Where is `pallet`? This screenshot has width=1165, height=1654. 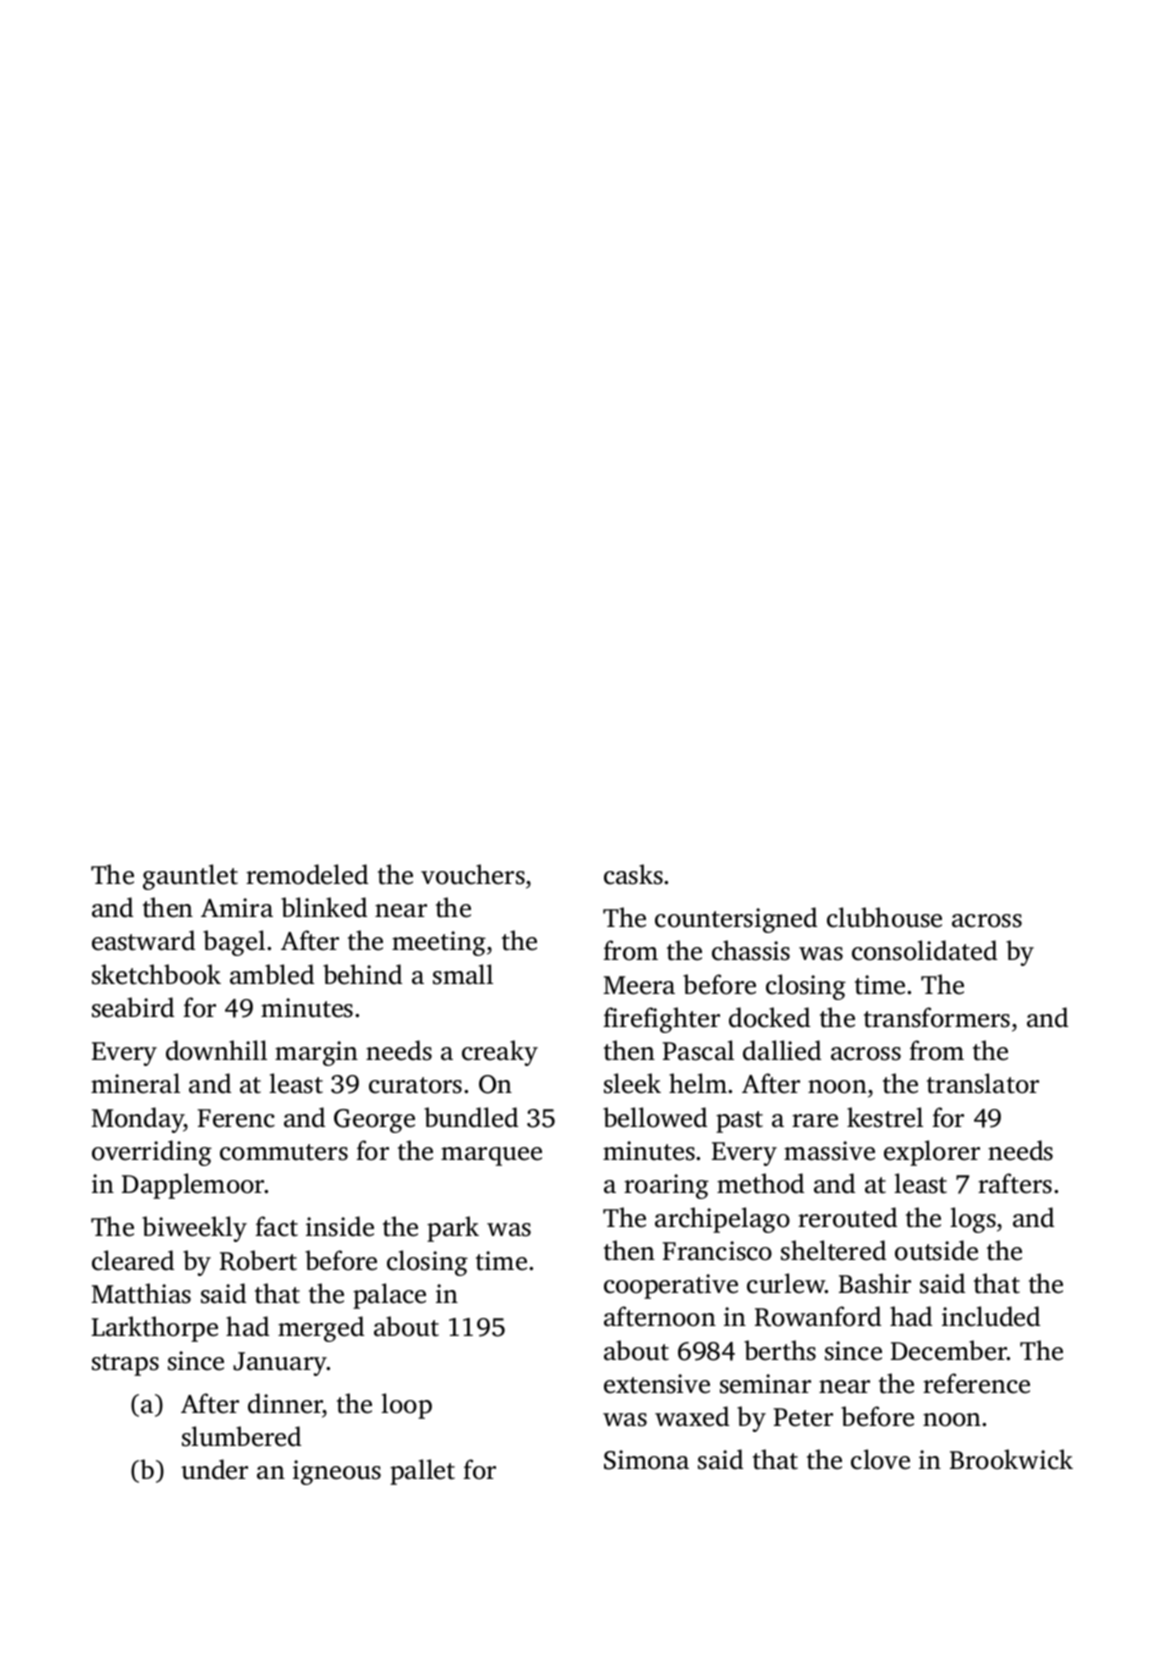
pallet is located at coordinates (422, 1472).
